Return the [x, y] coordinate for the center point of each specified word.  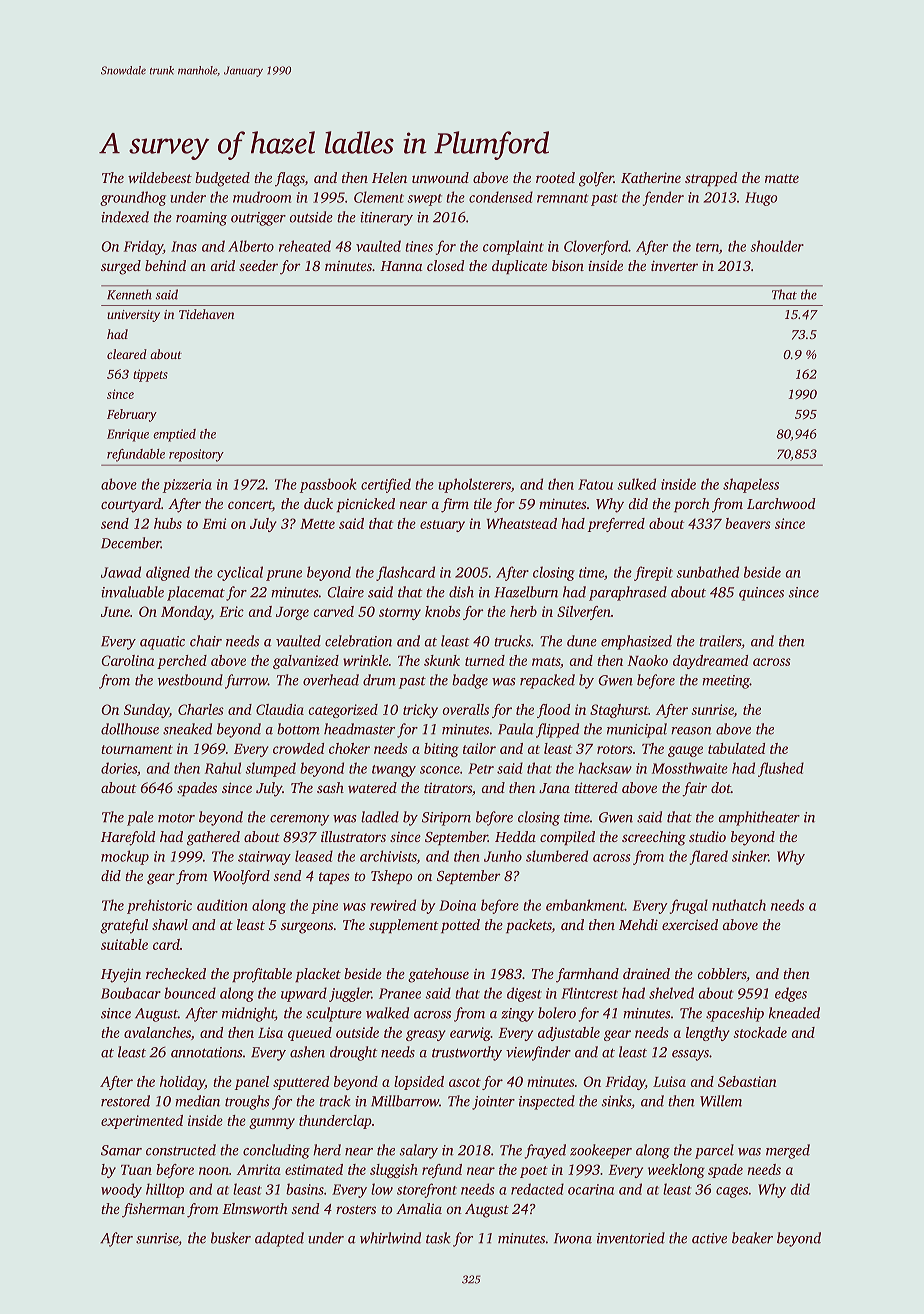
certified [386, 485]
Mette [317, 524]
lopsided [419, 1083]
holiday [182, 1083]
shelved [671, 993]
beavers [748, 523]
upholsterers [474, 485]
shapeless [751, 485]
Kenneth [129, 294]
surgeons [307, 928]
